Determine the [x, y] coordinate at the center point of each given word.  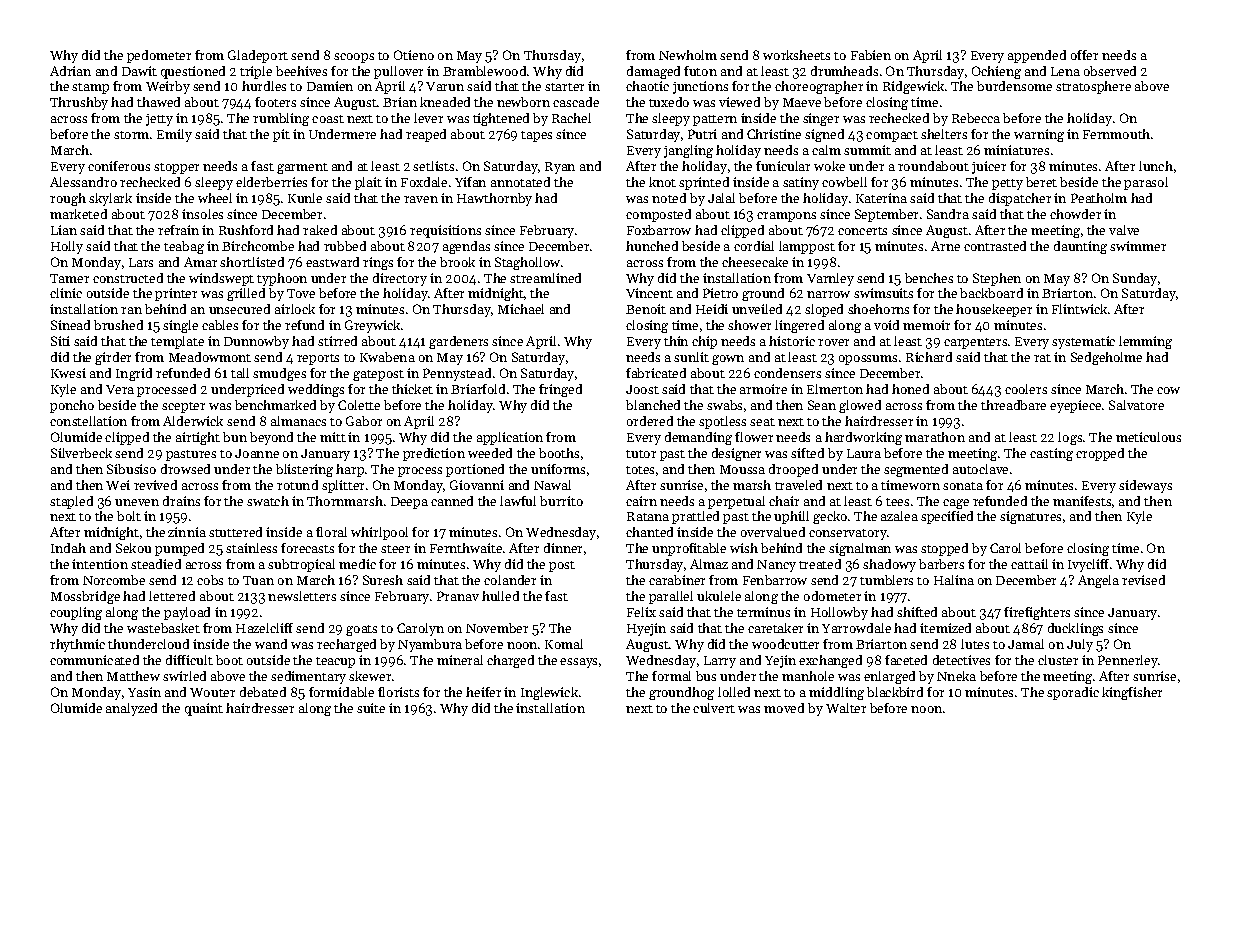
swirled [184, 676]
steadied [156, 564]
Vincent [649, 293]
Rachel [571, 118]
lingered [799, 326]
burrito [561, 501]
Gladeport [258, 56]
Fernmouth [1116, 134]
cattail [1029, 564]
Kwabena [387, 357]
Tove [301, 293]
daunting [1080, 247]
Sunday [1135, 279]
